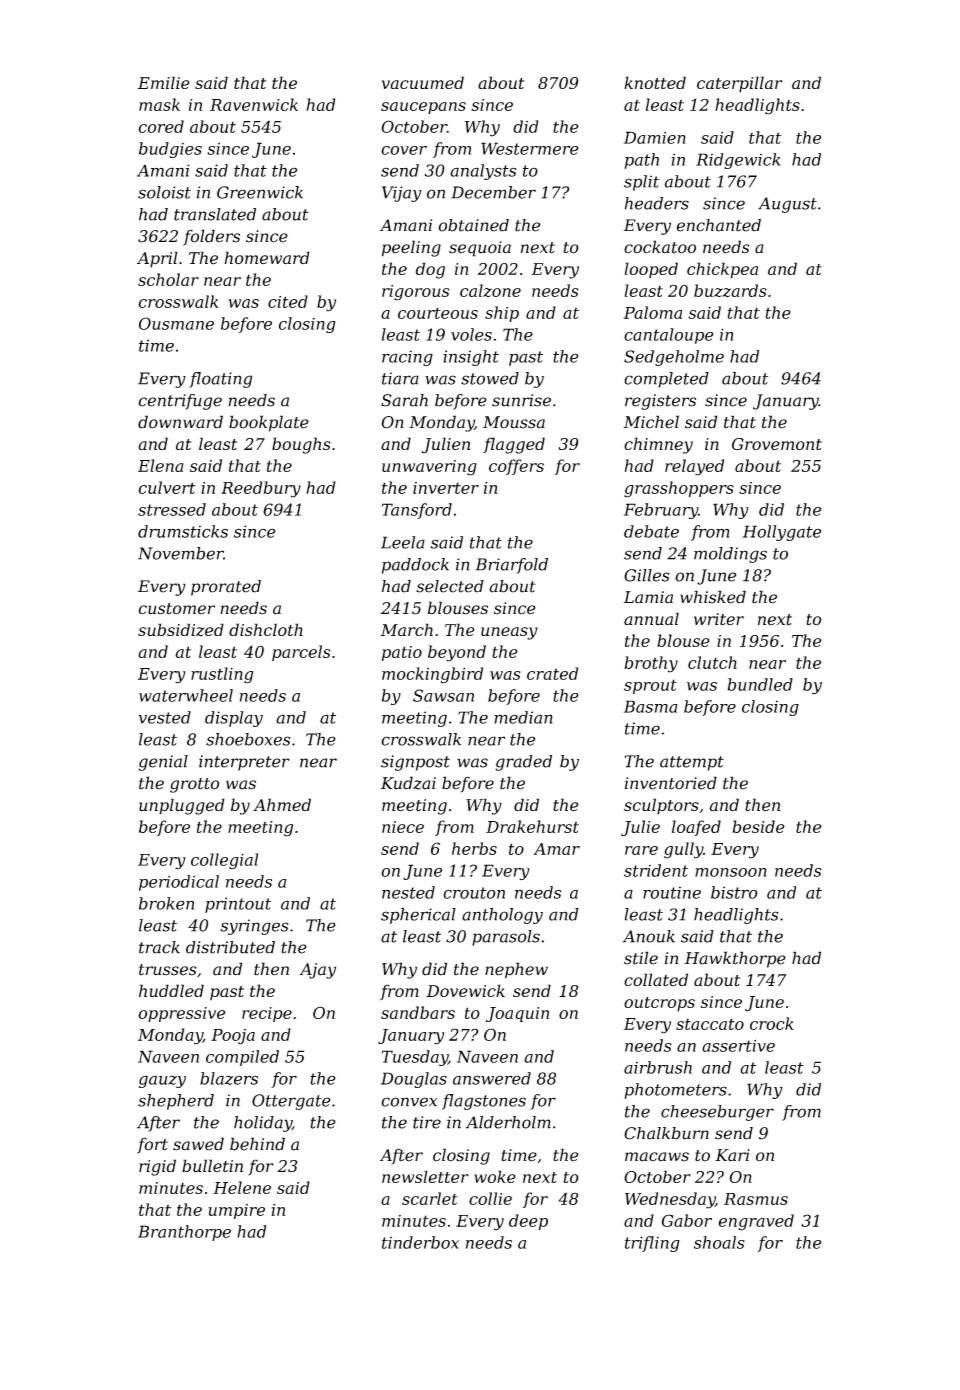 The width and height of the screenshot is (960, 1390). Describe the element at coordinates (179, 883) in the screenshot. I see `periodical` at that location.
